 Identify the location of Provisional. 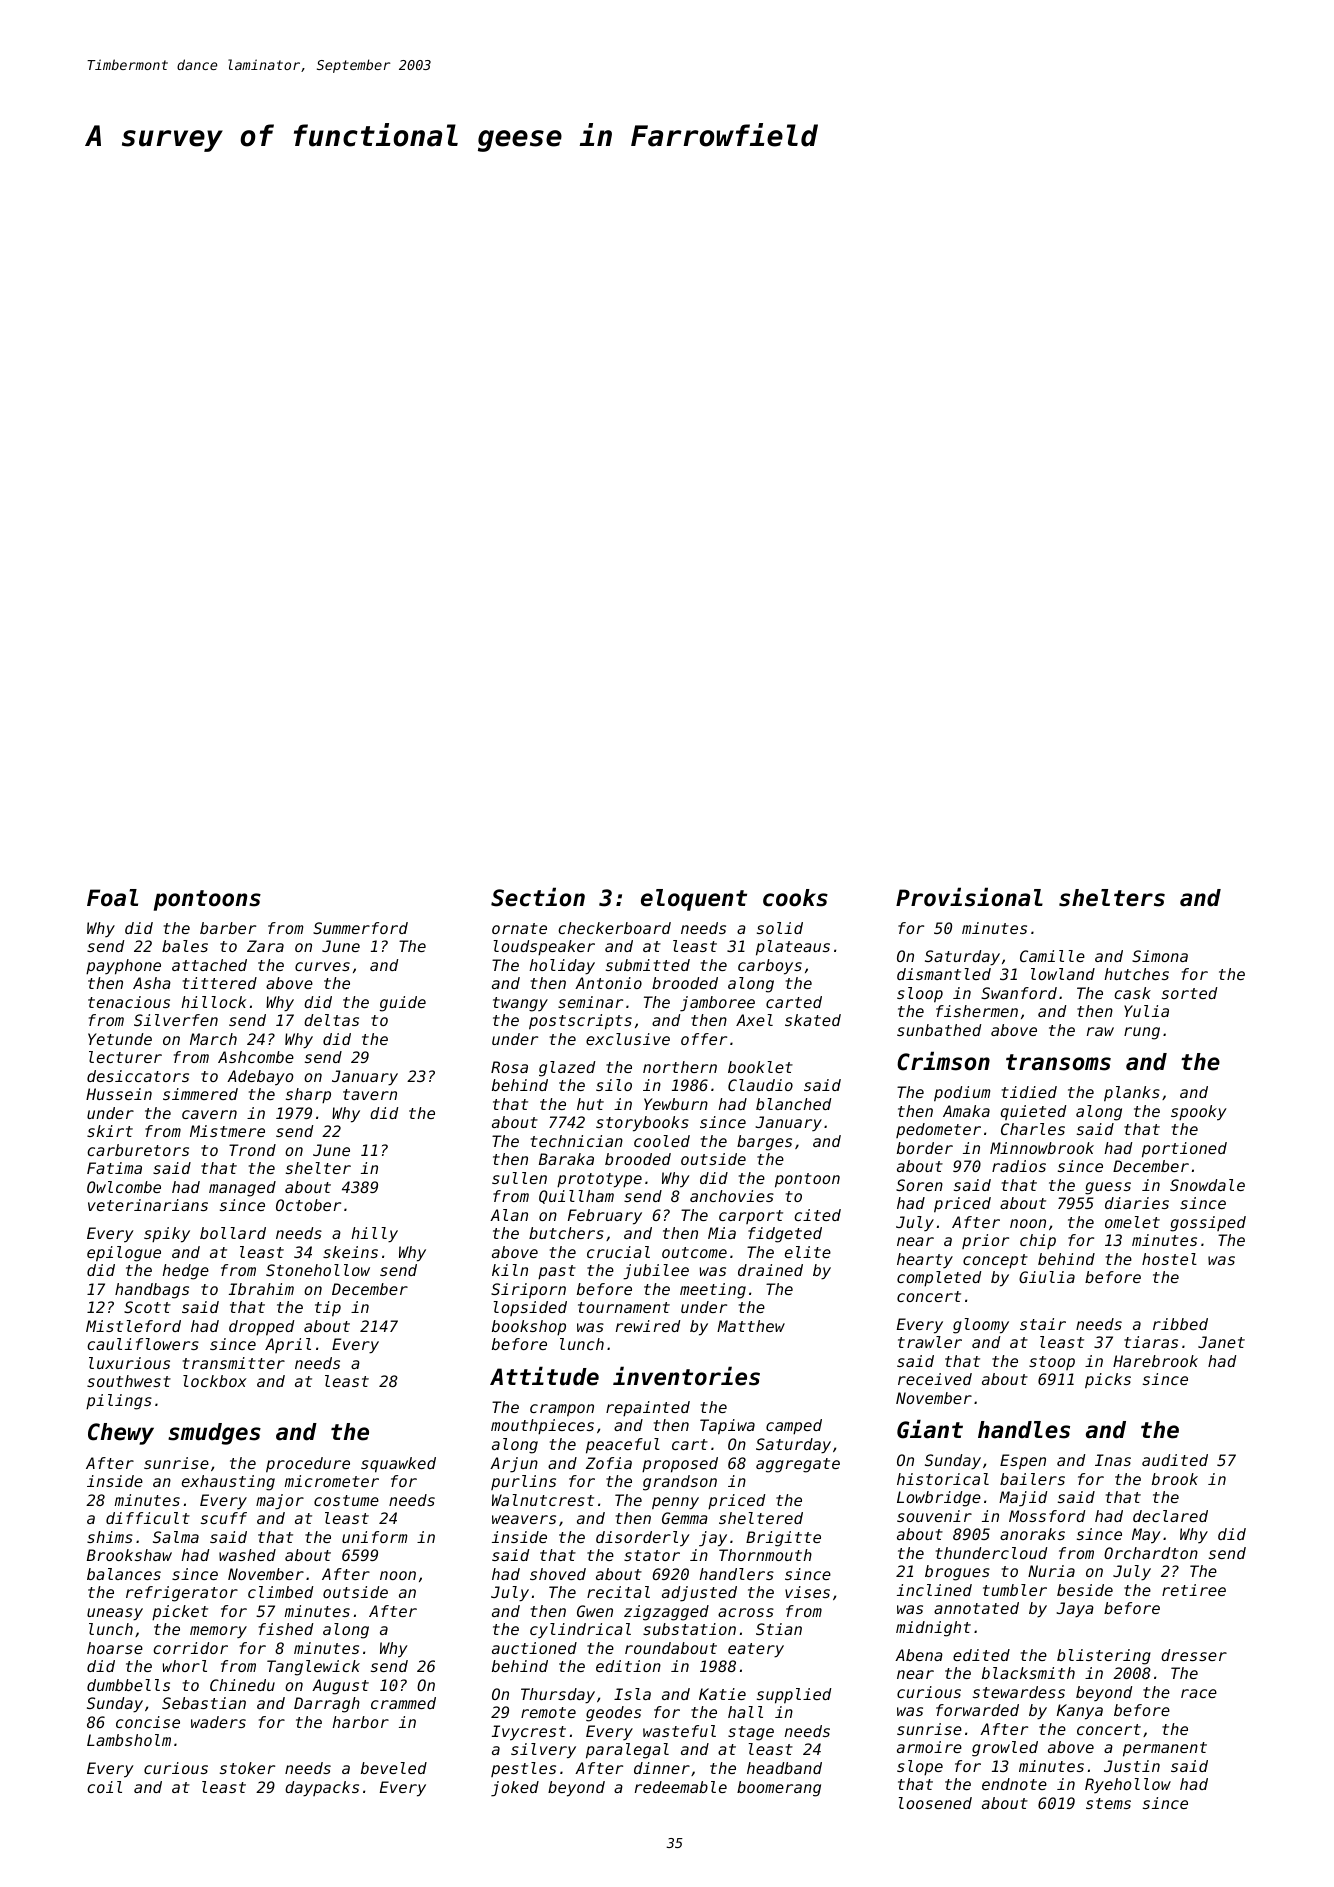
(969, 897).
